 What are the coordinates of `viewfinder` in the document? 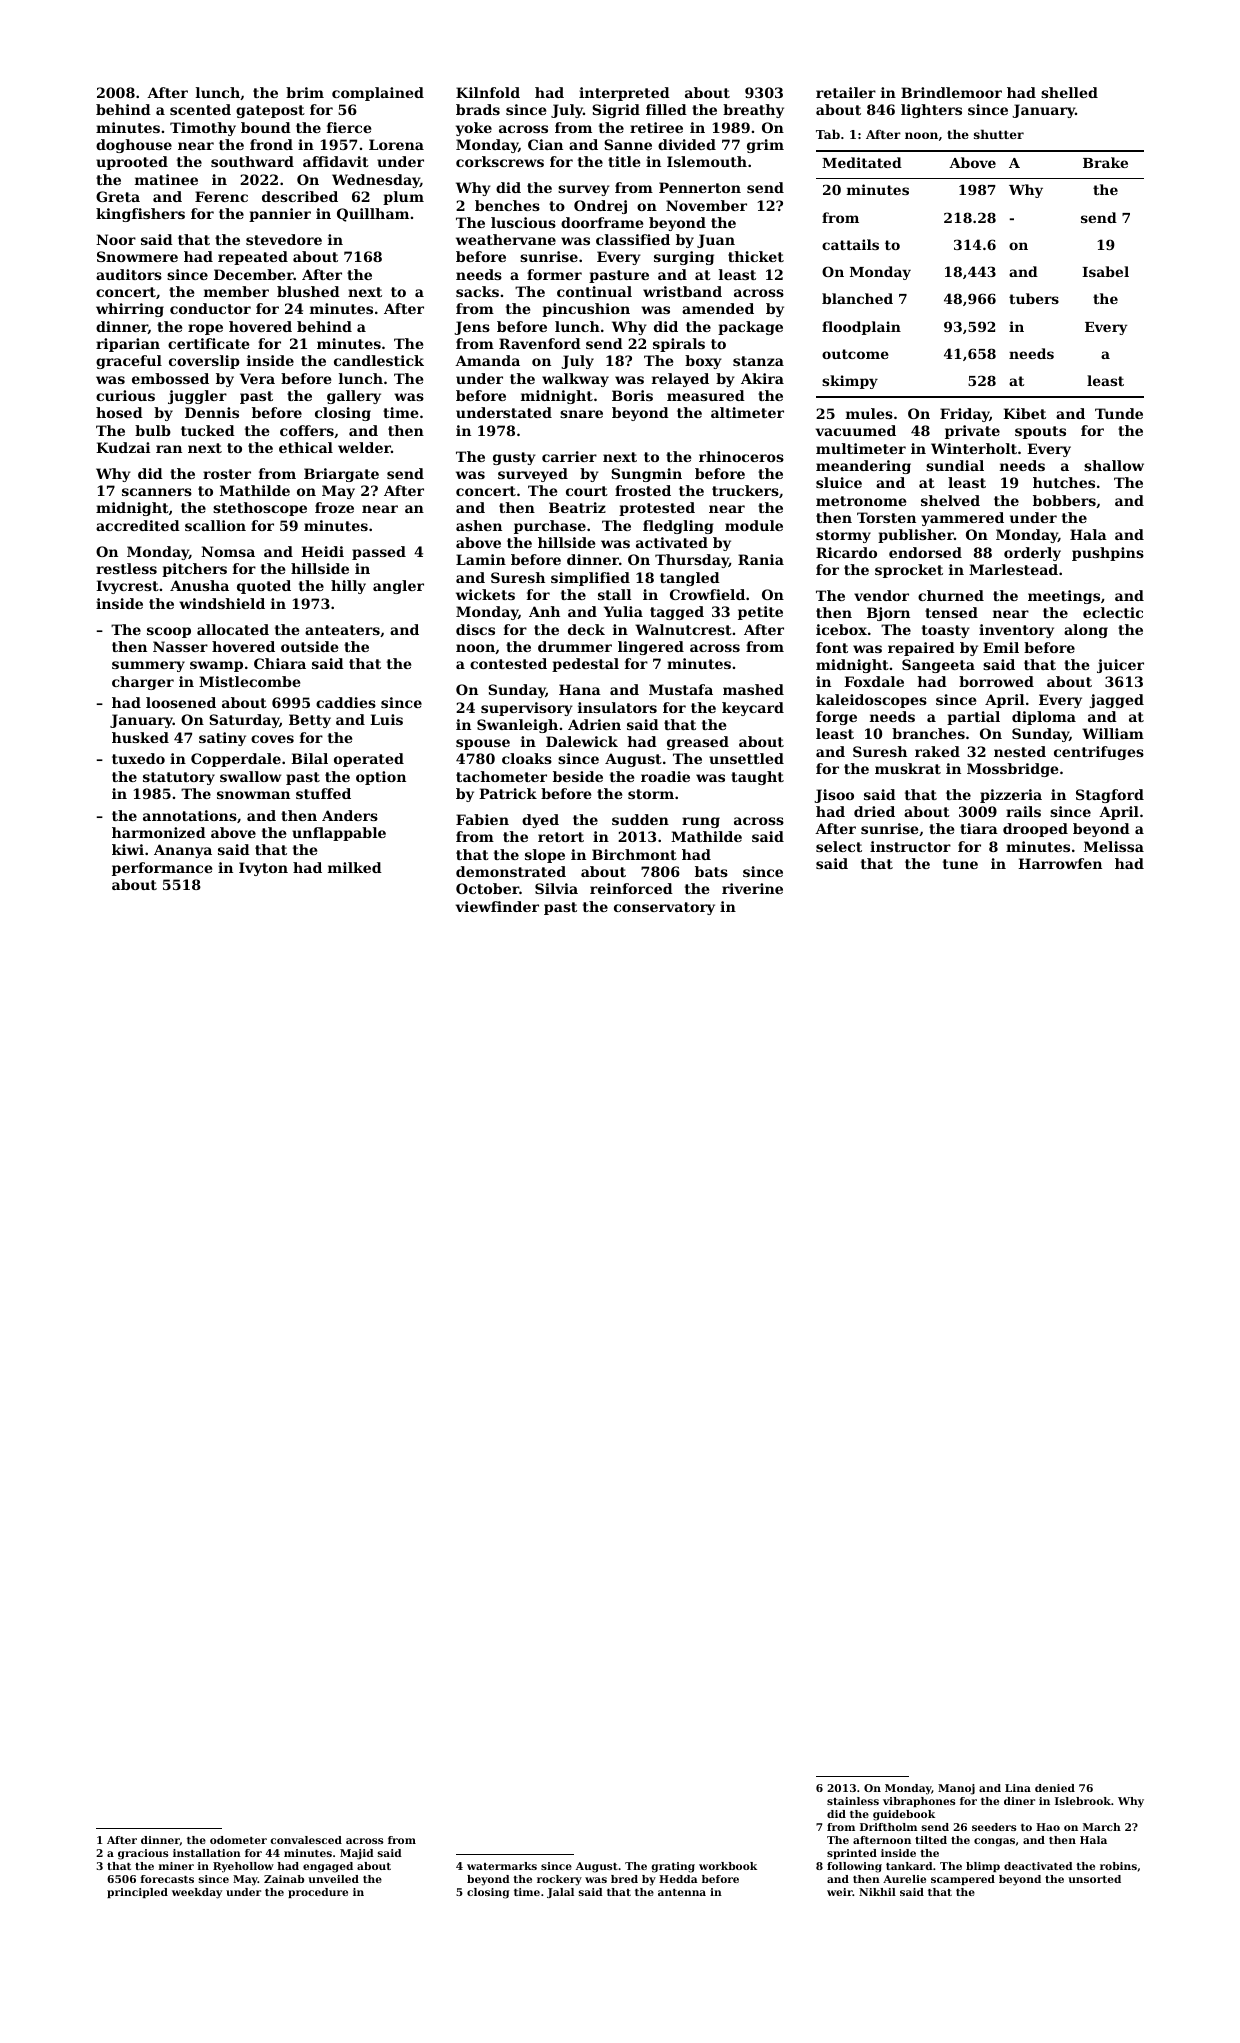 It's located at (497, 906).
